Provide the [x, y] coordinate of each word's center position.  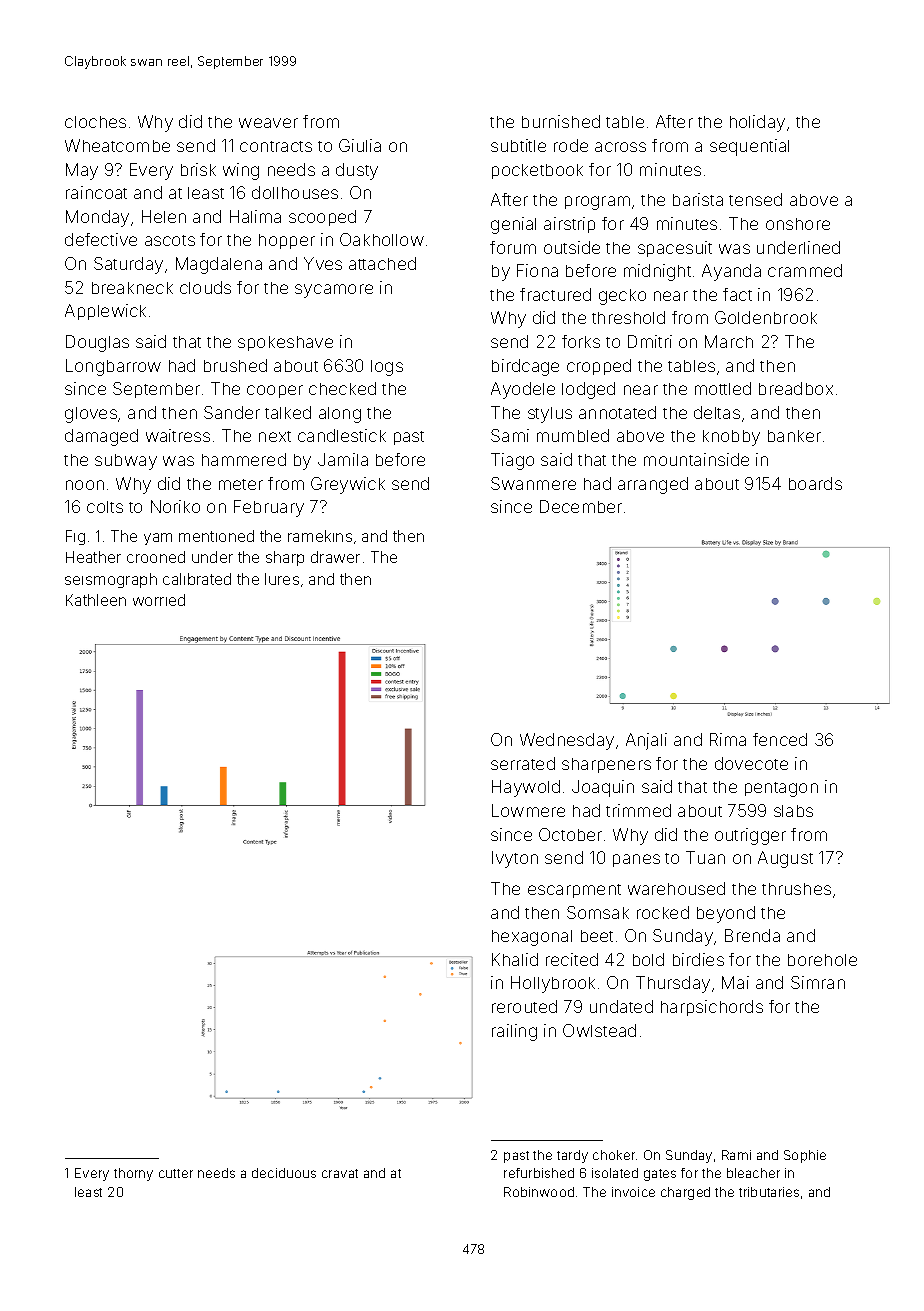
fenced [780, 739]
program [597, 203]
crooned [156, 557]
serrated [523, 763]
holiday [757, 123]
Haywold [526, 788]
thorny [133, 1174]
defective [101, 239]
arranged [653, 485]
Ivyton [515, 859]
